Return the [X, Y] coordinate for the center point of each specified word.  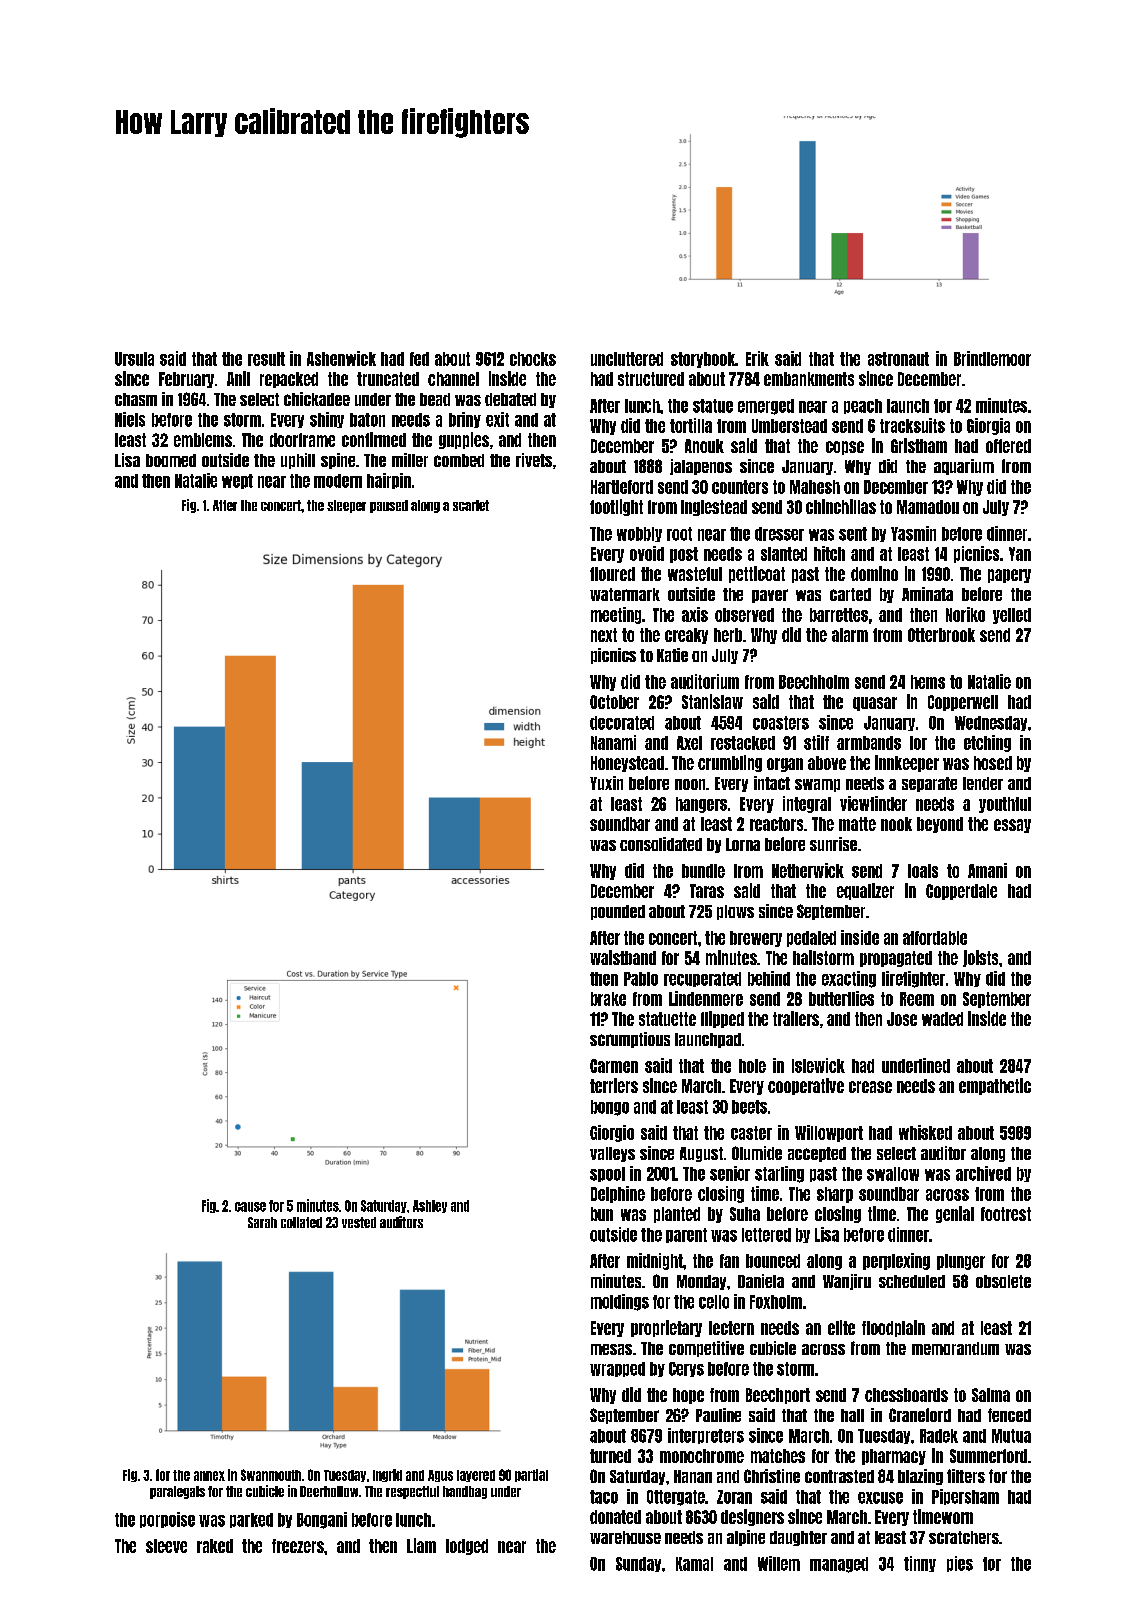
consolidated [661, 844]
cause [250, 1207]
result [266, 359]
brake [608, 999]
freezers [298, 1546]
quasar [875, 704]
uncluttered [627, 359]
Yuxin [606, 783]
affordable [935, 938]
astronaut [898, 359]
